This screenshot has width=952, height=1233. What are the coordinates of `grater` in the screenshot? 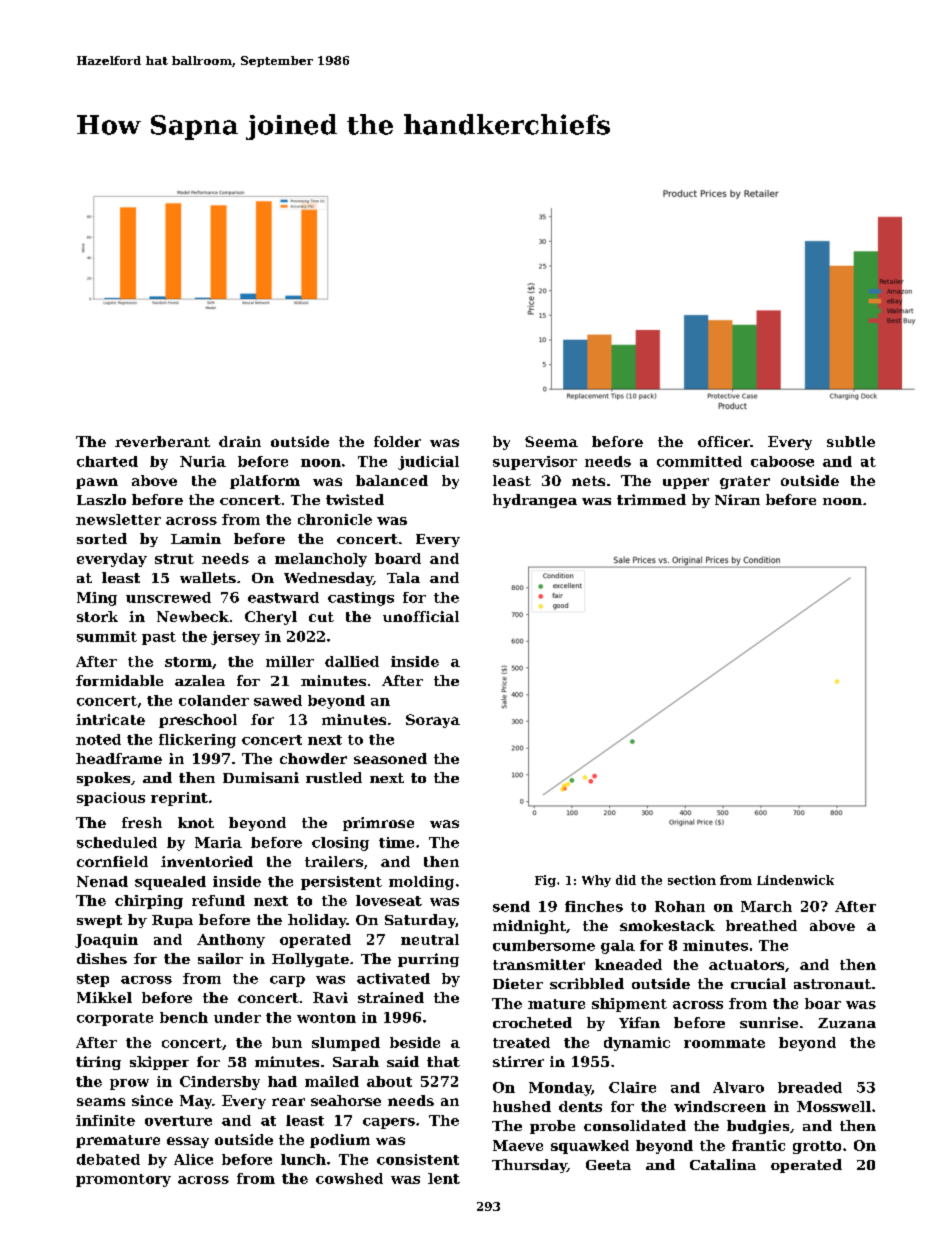 It's located at (745, 482).
